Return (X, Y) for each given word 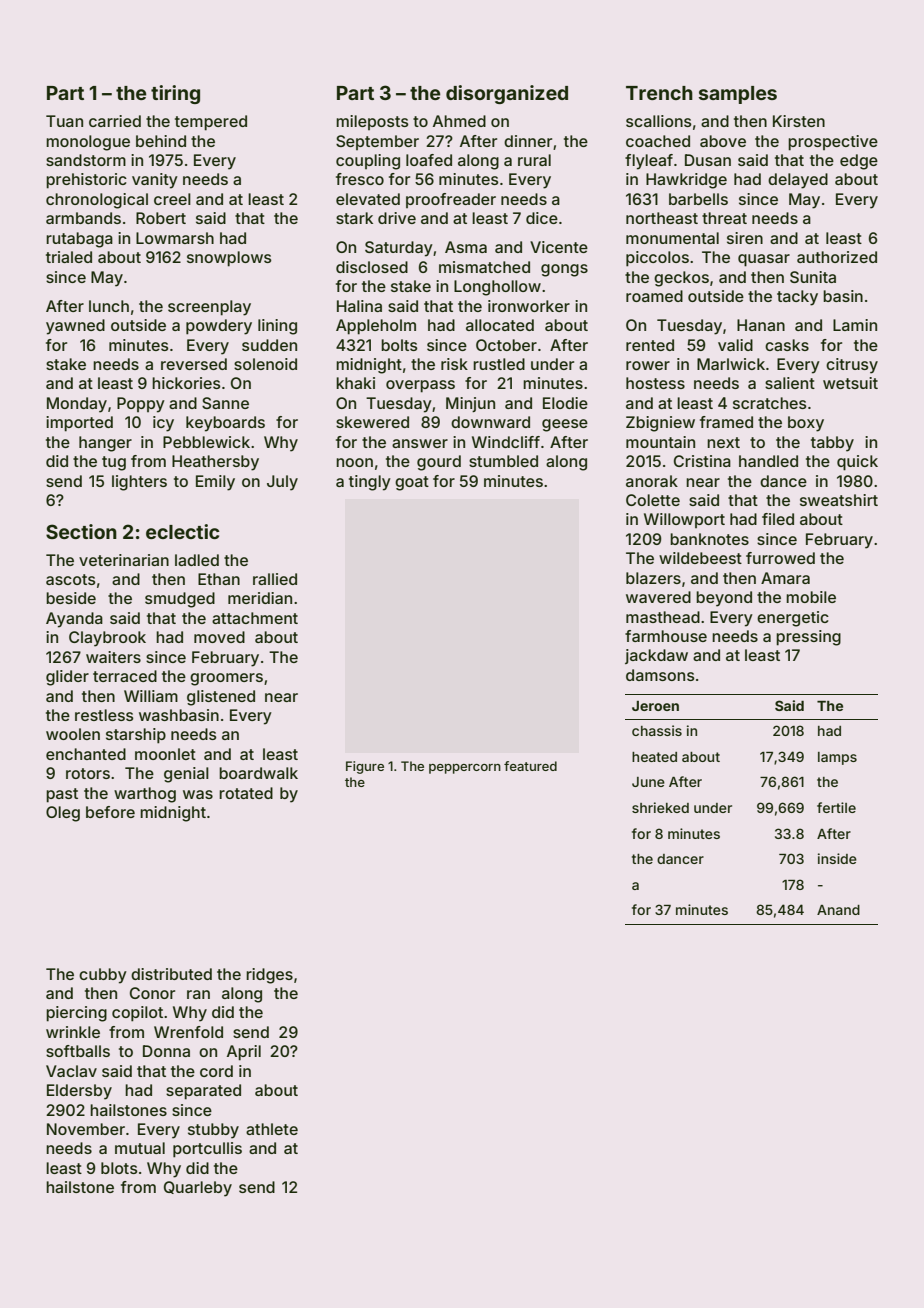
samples (738, 95)
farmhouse (666, 636)
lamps (837, 758)
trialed (69, 257)
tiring (175, 94)
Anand (838, 910)
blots (119, 1168)
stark (354, 218)
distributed (171, 974)
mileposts (372, 122)
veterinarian (124, 560)
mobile (811, 597)
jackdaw (656, 656)
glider (67, 678)
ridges (269, 976)
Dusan (708, 160)
